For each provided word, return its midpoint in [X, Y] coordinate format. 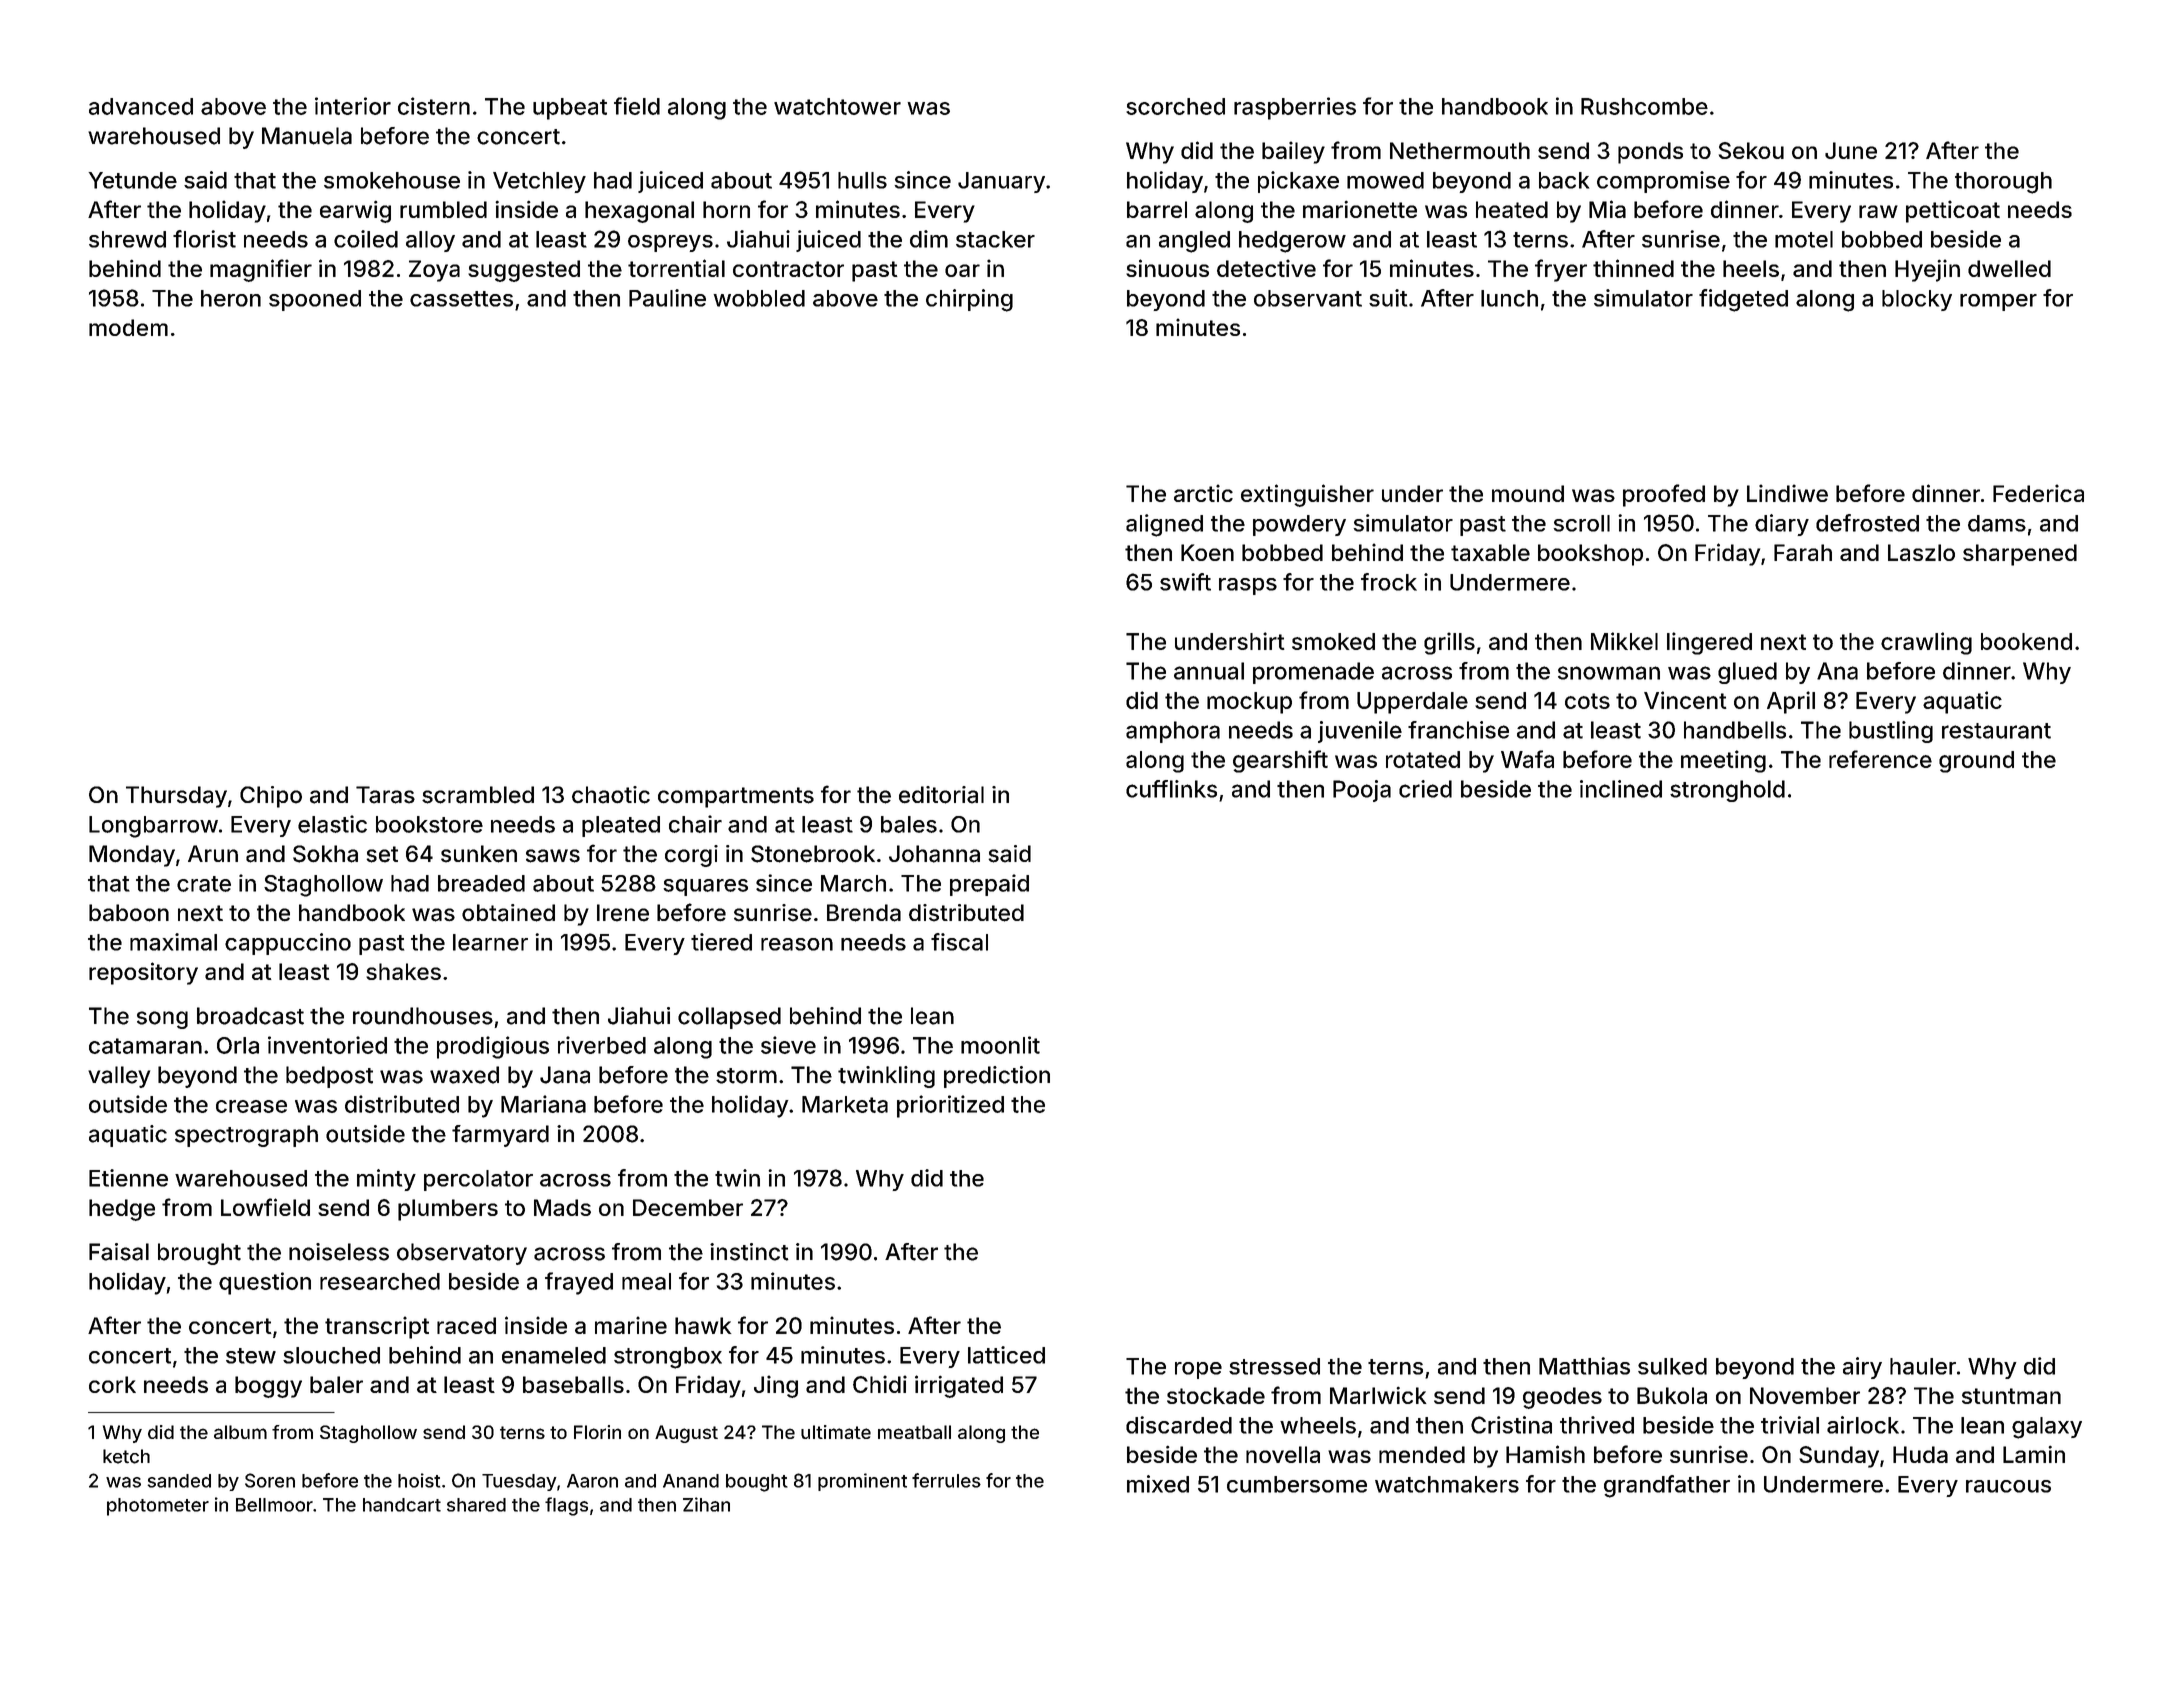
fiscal [959, 942]
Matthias [1584, 1366]
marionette [1360, 209]
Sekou [1751, 150]
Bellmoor [274, 1505]
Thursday [176, 797]
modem [128, 327]
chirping [969, 300]
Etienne [128, 1178]
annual [1209, 671]
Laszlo [1921, 552]
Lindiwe [1787, 493]
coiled [366, 239]
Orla [238, 1045]
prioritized [950, 1106]
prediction [997, 1077]
